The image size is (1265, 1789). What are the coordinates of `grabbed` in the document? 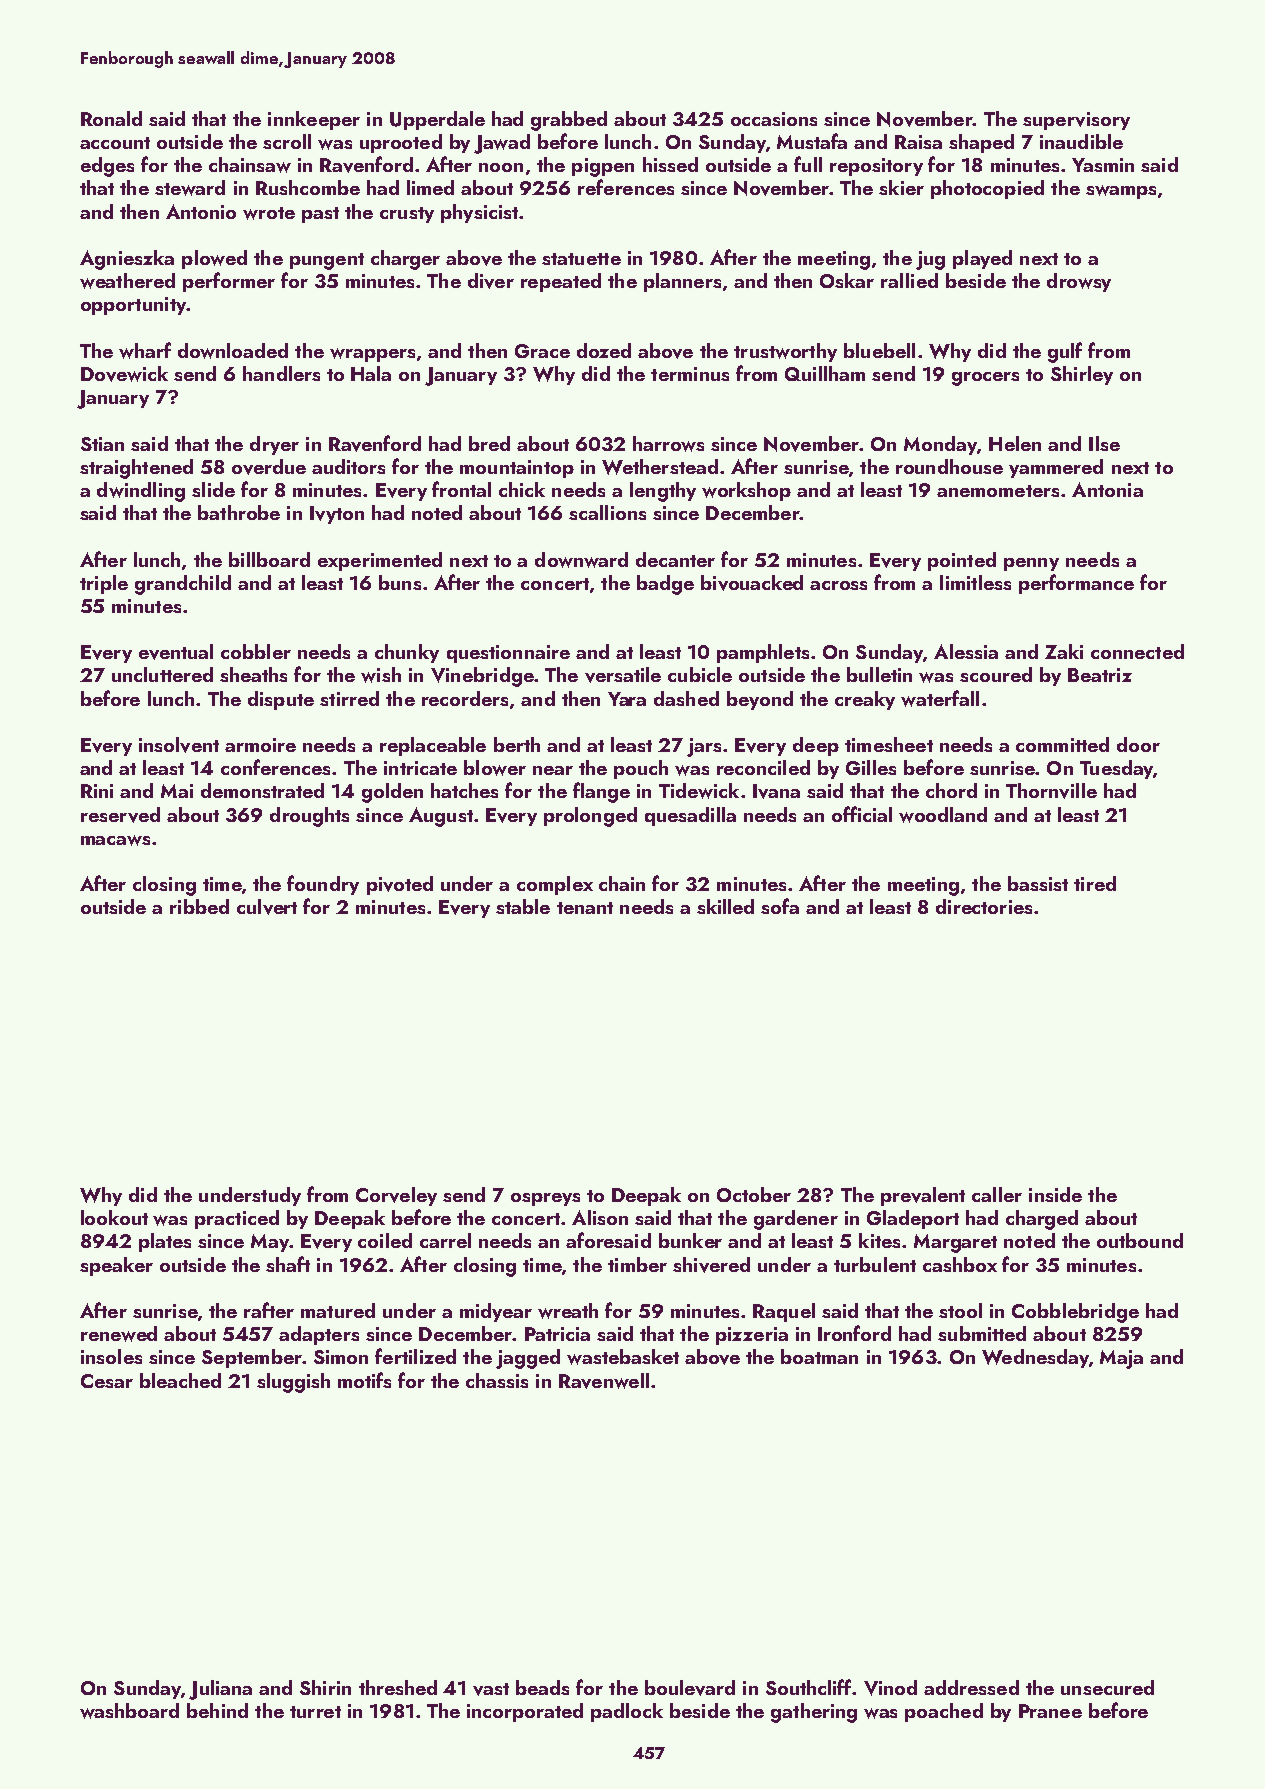 It's located at (569, 121).
